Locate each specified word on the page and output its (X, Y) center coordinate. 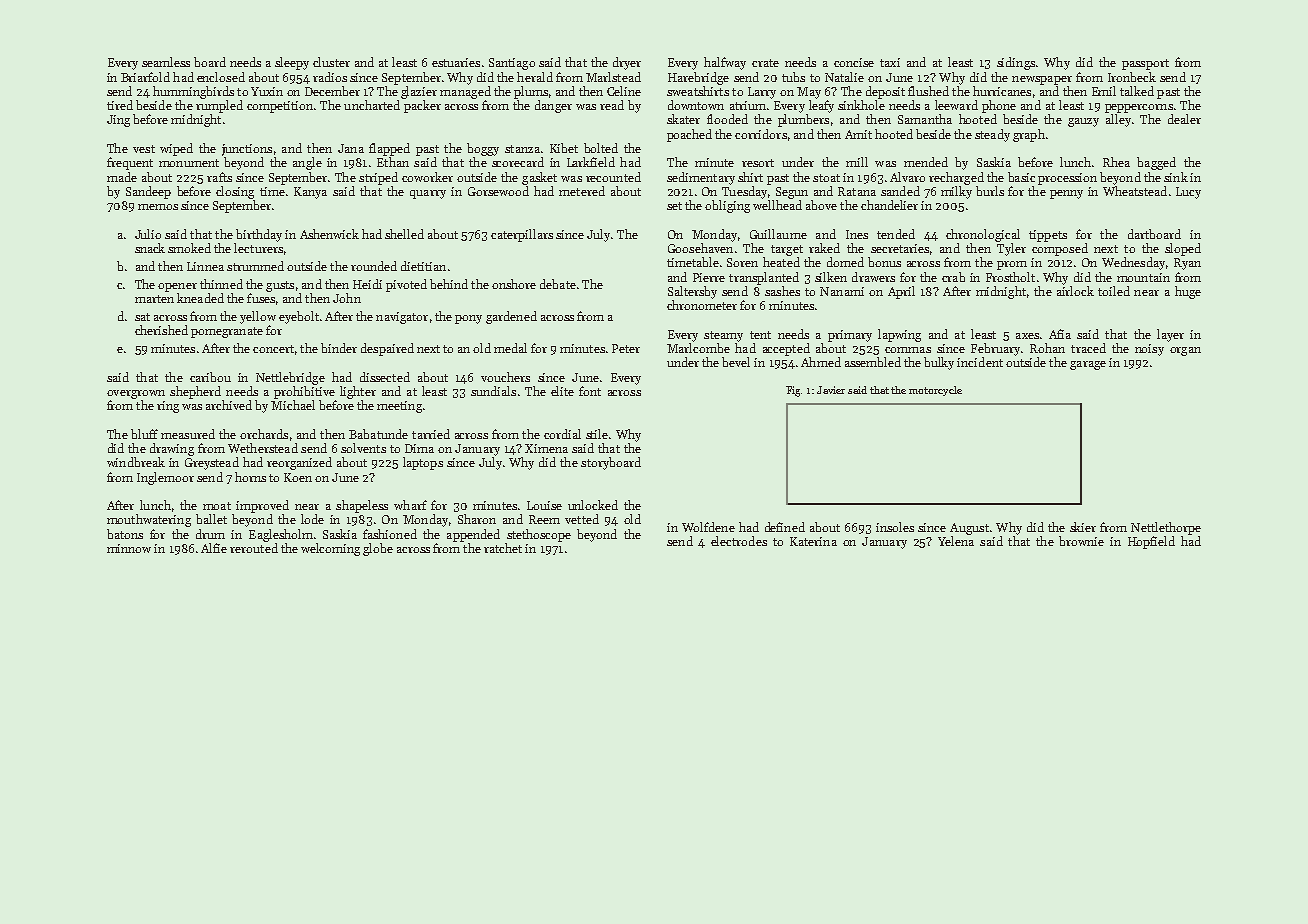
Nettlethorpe (1166, 528)
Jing (118, 121)
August (969, 529)
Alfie (214, 548)
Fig (794, 391)
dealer (1184, 119)
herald (535, 77)
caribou (210, 377)
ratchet (503, 548)
